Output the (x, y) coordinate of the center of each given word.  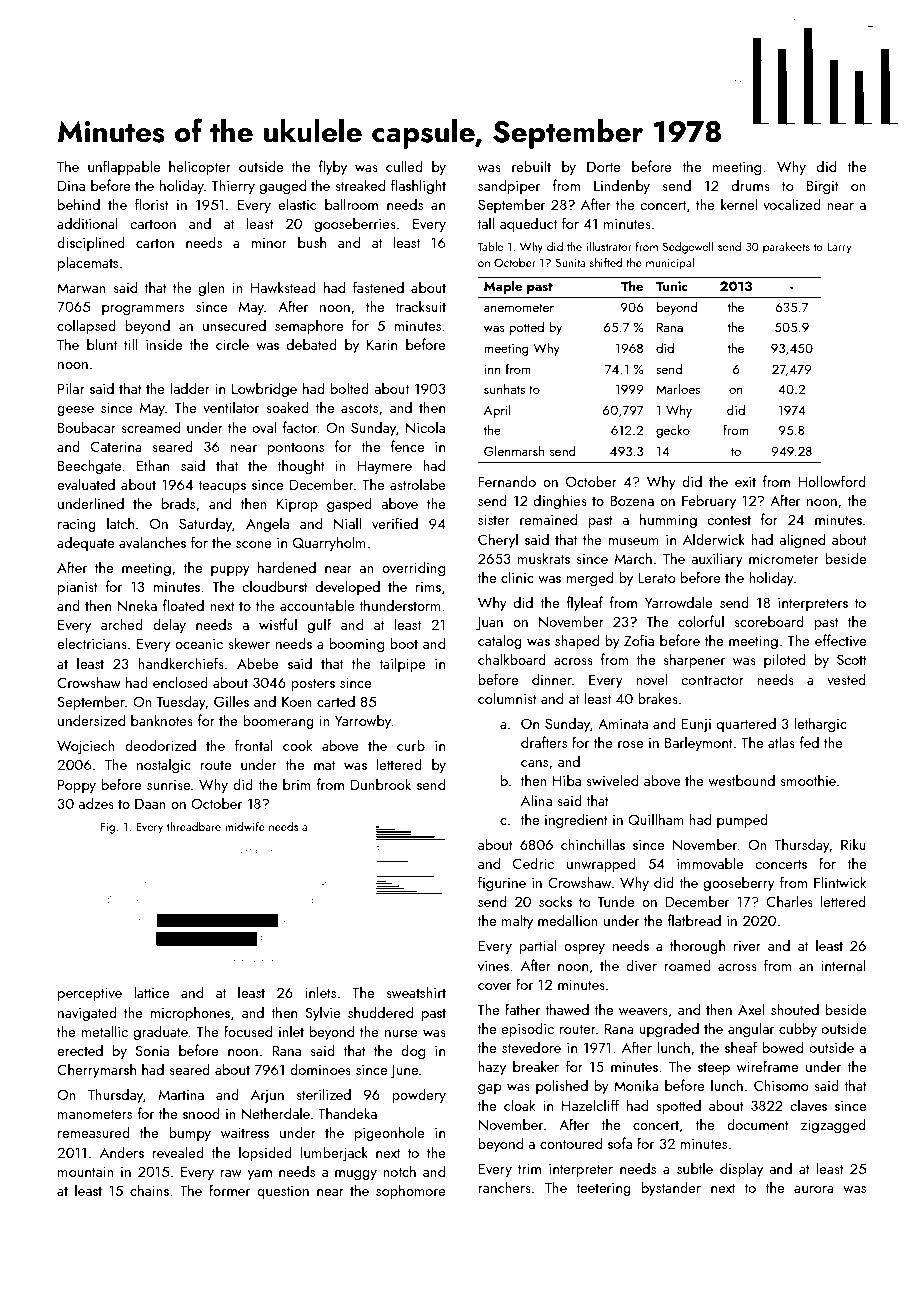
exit (745, 481)
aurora (814, 1189)
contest (729, 520)
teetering (603, 1189)
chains (149, 1190)
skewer (249, 643)
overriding (413, 568)
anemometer (519, 307)
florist (152, 204)
